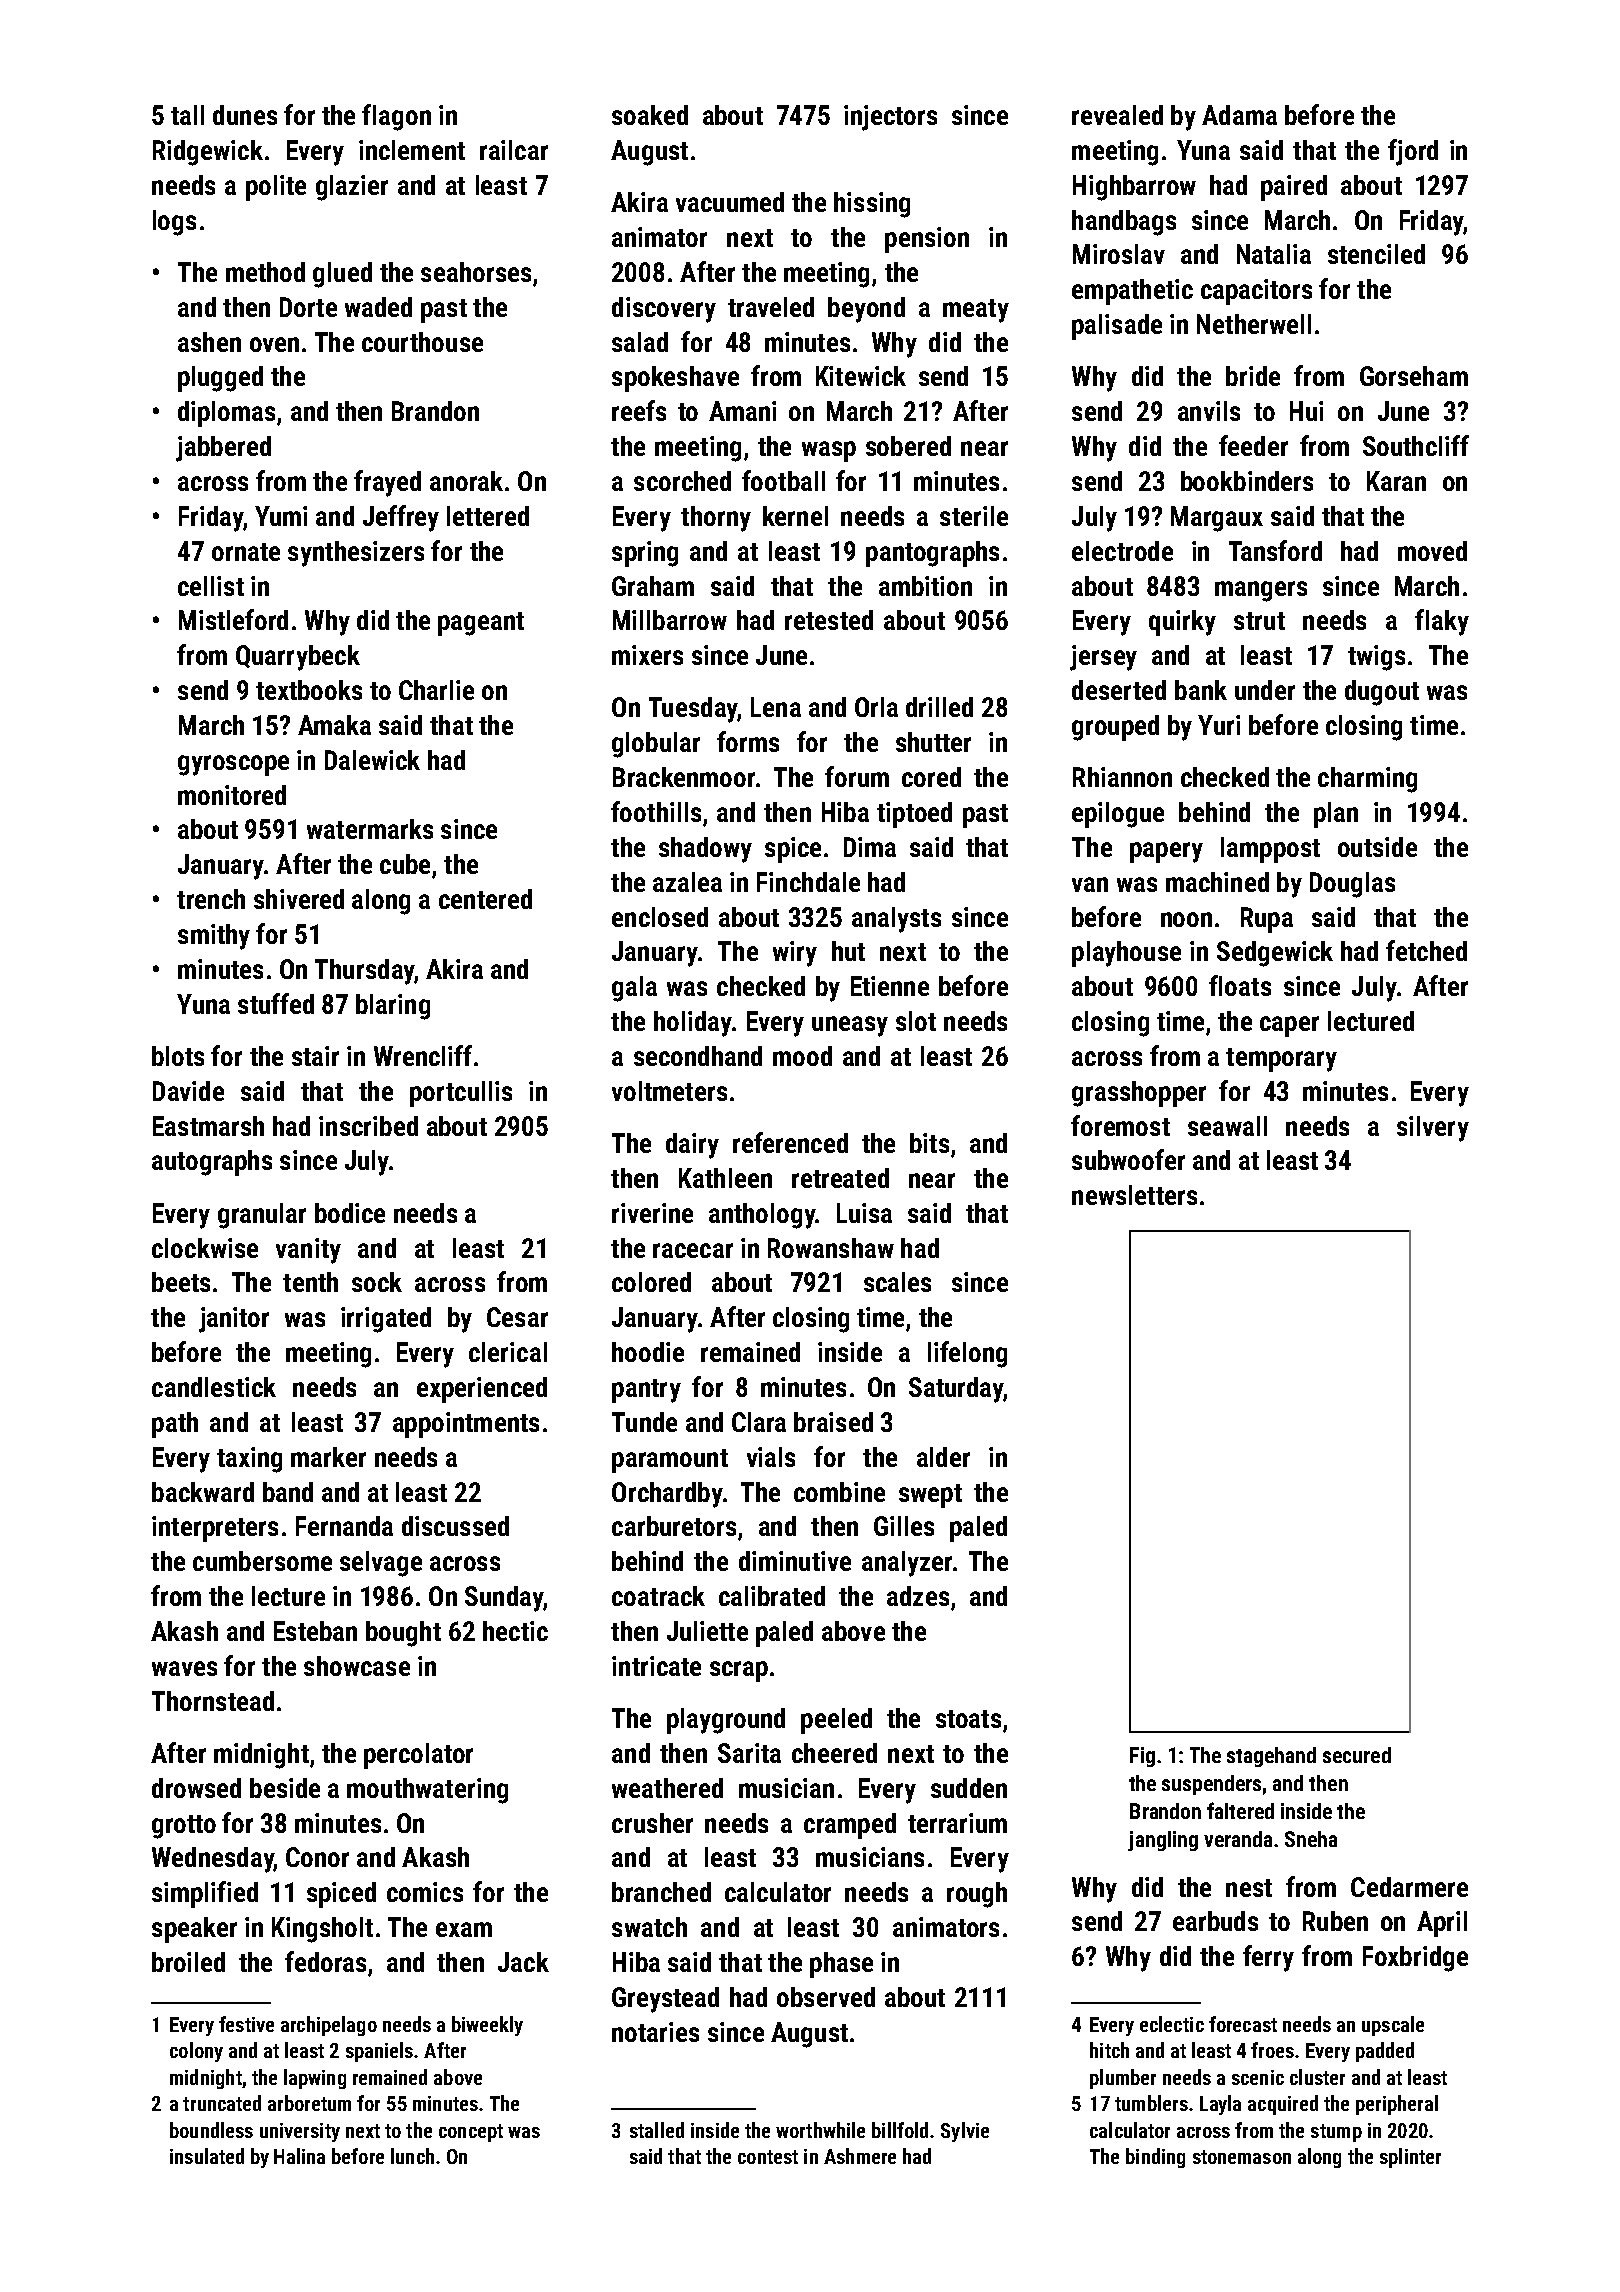 The height and width of the screenshot is (2292, 1620). What do you see at coordinates (1385, 2052) in the screenshot?
I see `padded` at bounding box center [1385, 2052].
